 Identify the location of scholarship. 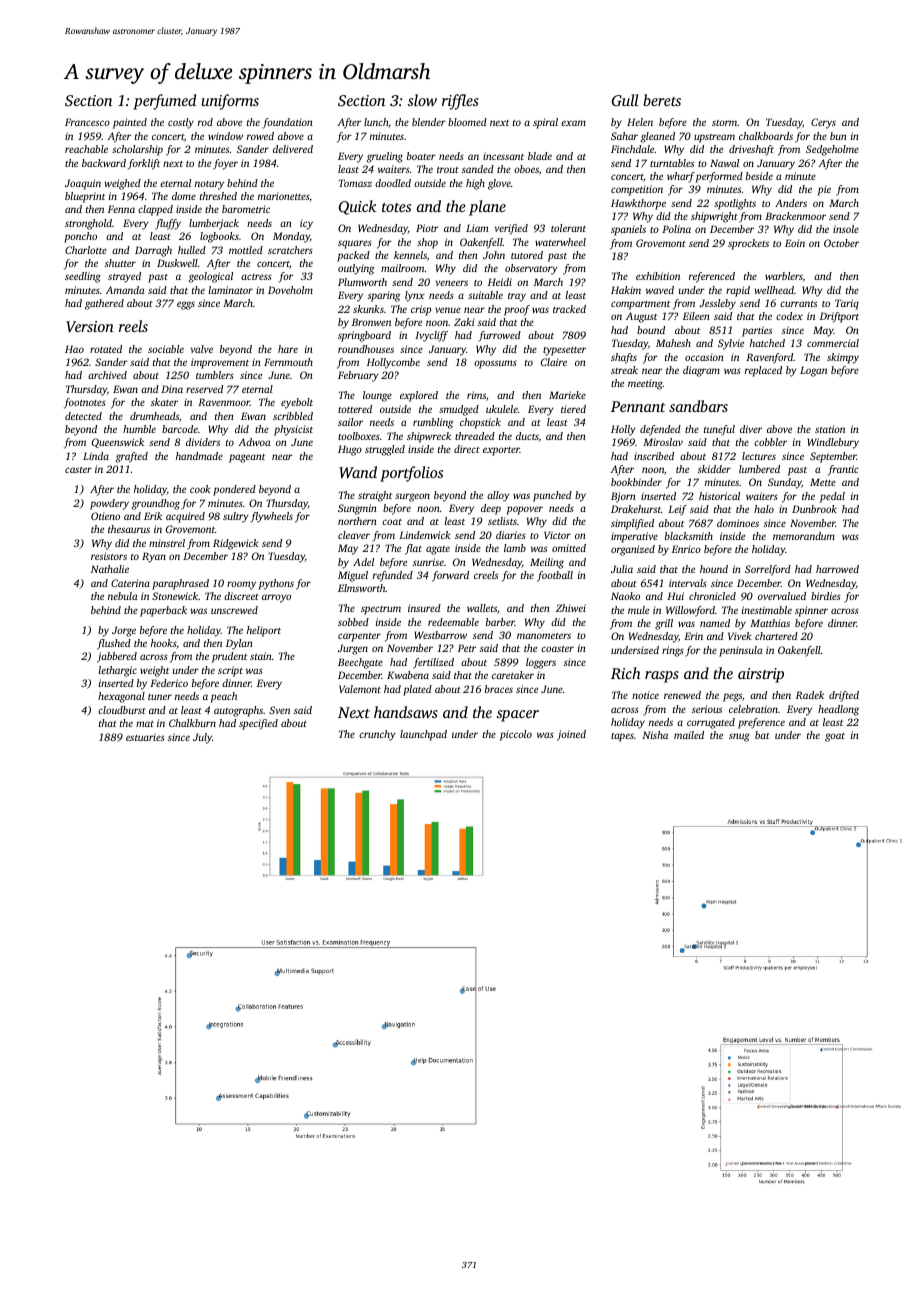
(137, 150).
